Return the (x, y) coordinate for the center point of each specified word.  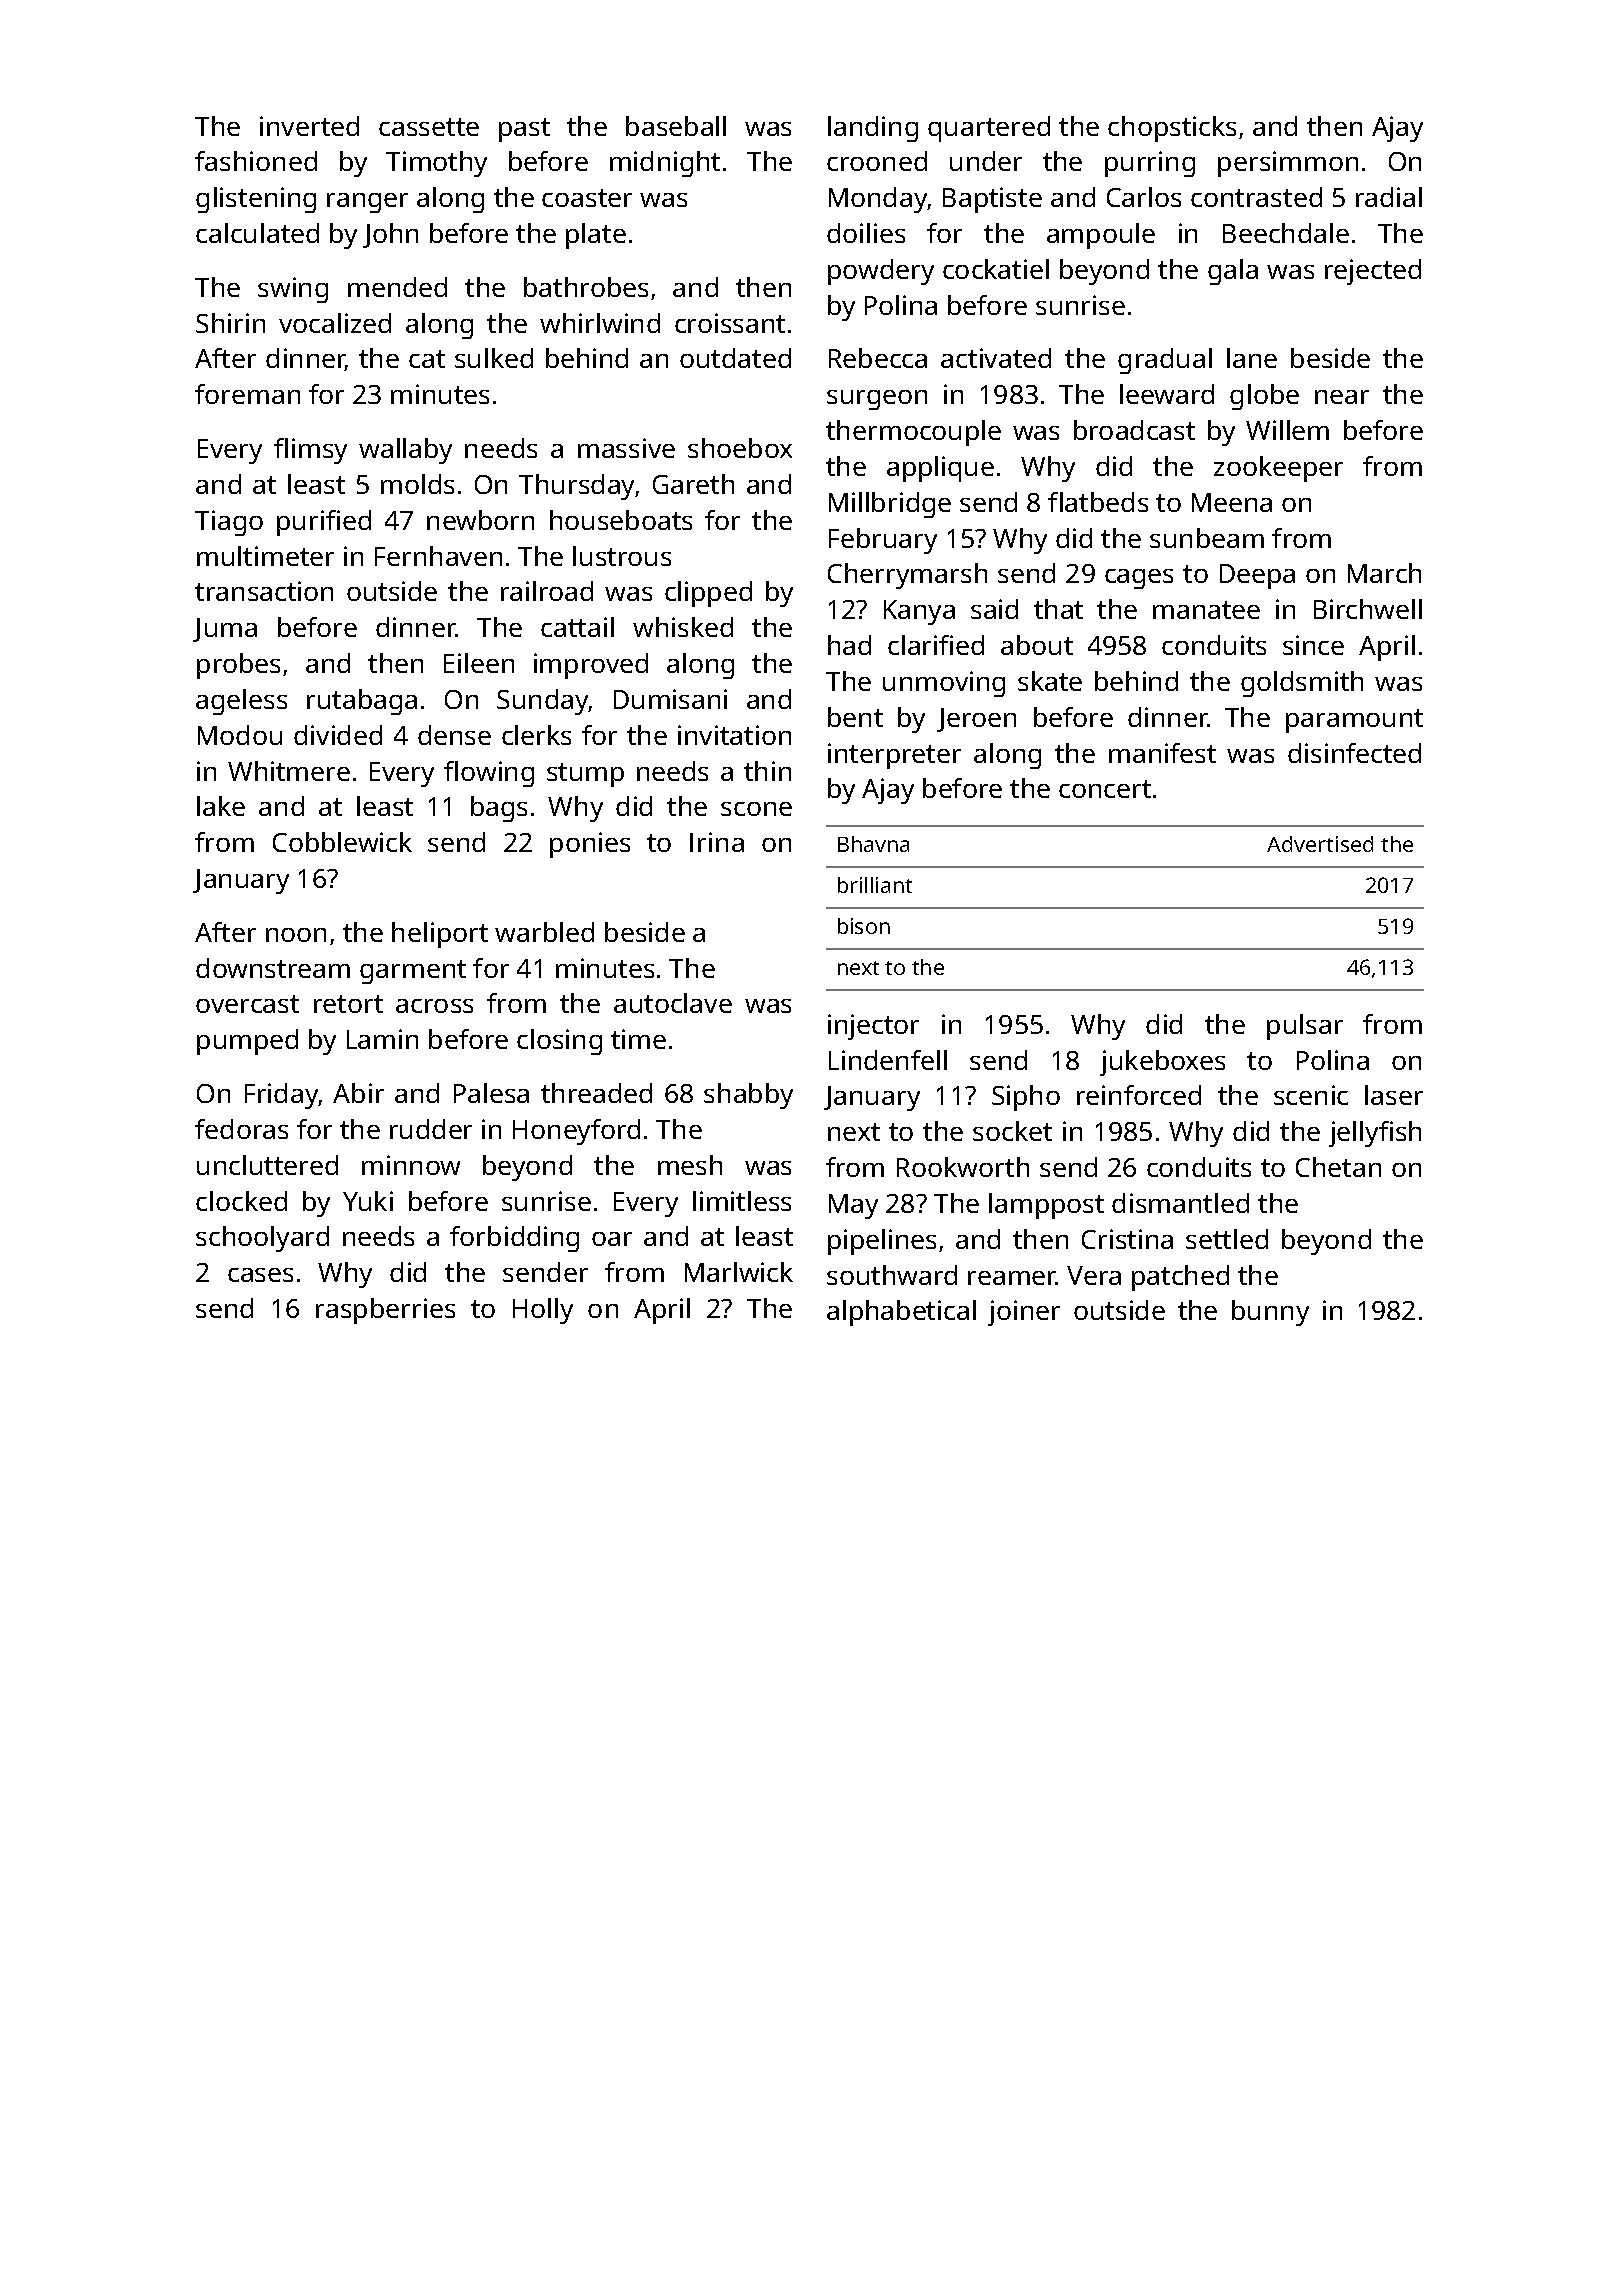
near (1342, 397)
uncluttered (267, 1165)
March (1384, 573)
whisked (683, 627)
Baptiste (992, 200)
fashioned (256, 161)
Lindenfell (888, 1060)
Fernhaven (438, 556)
